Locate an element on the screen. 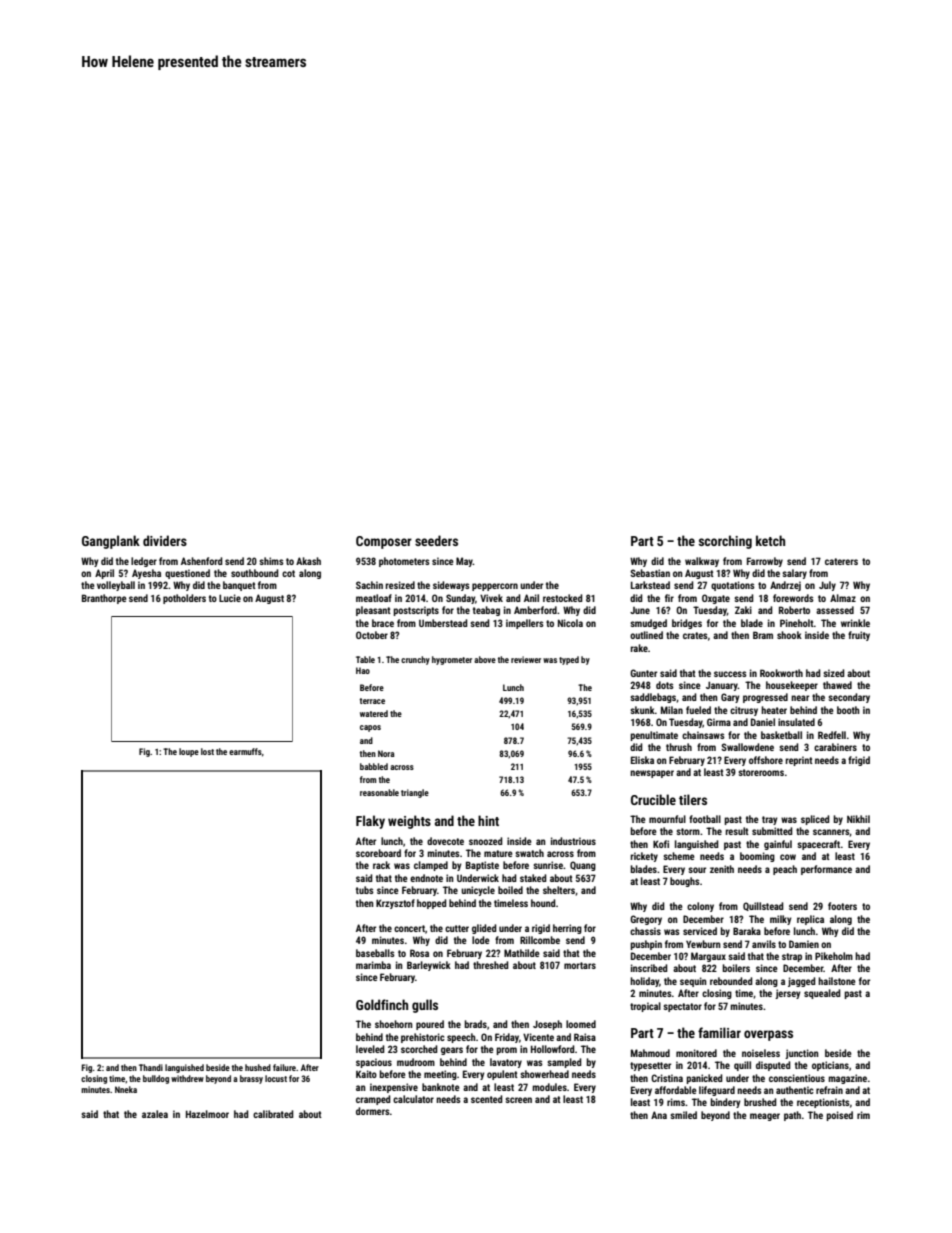 This screenshot has height=1233, width=952. glided is located at coordinates (484, 929).
